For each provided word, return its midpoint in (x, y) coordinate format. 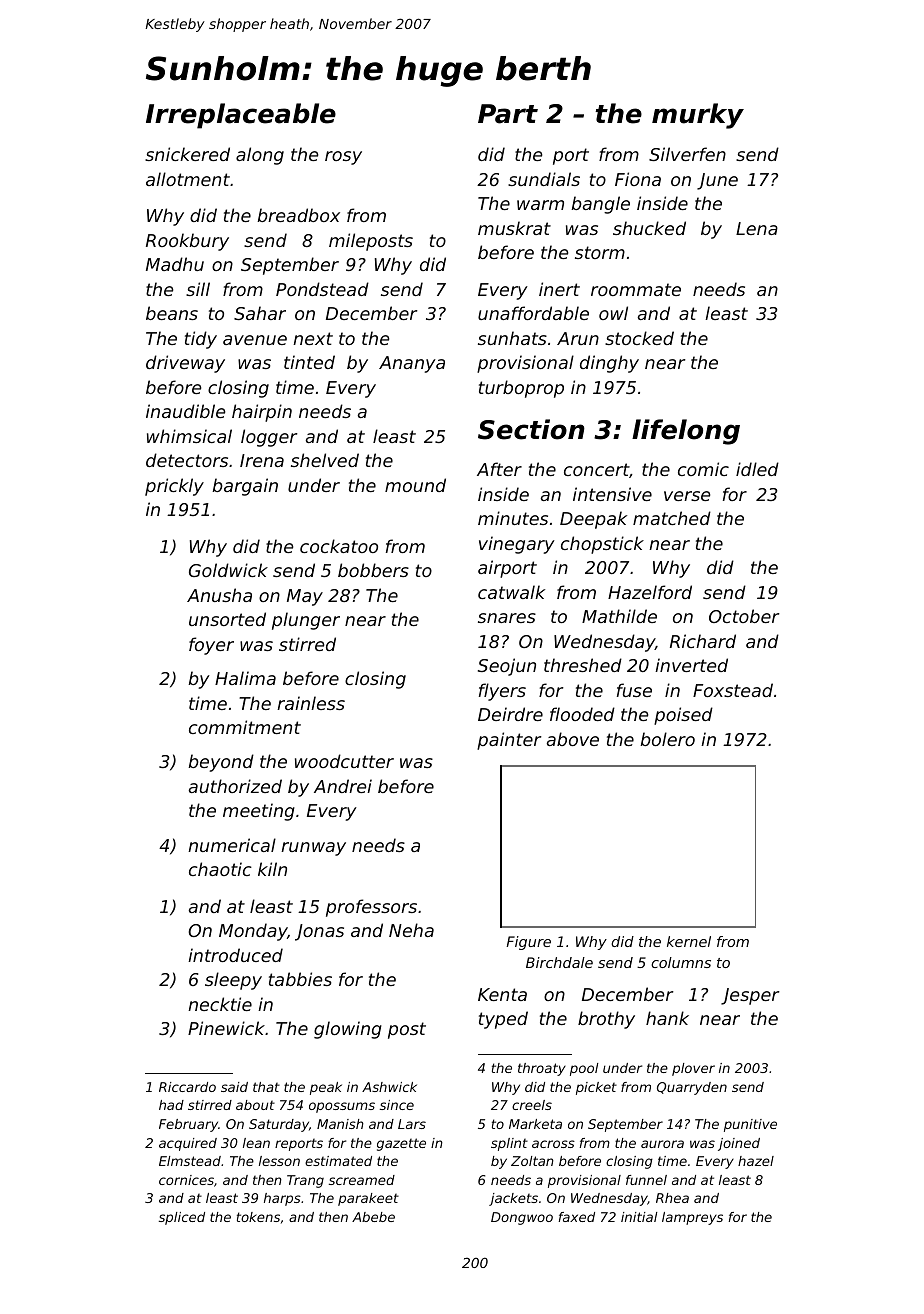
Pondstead (322, 289)
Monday (253, 932)
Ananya (412, 364)
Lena (757, 228)
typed (503, 1020)
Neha (411, 930)
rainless (311, 703)
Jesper (750, 996)
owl (613, 313)
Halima (245, 678)
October (744, 616)
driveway (185, 364)
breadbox (298, 215)
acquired (188, 1144)
